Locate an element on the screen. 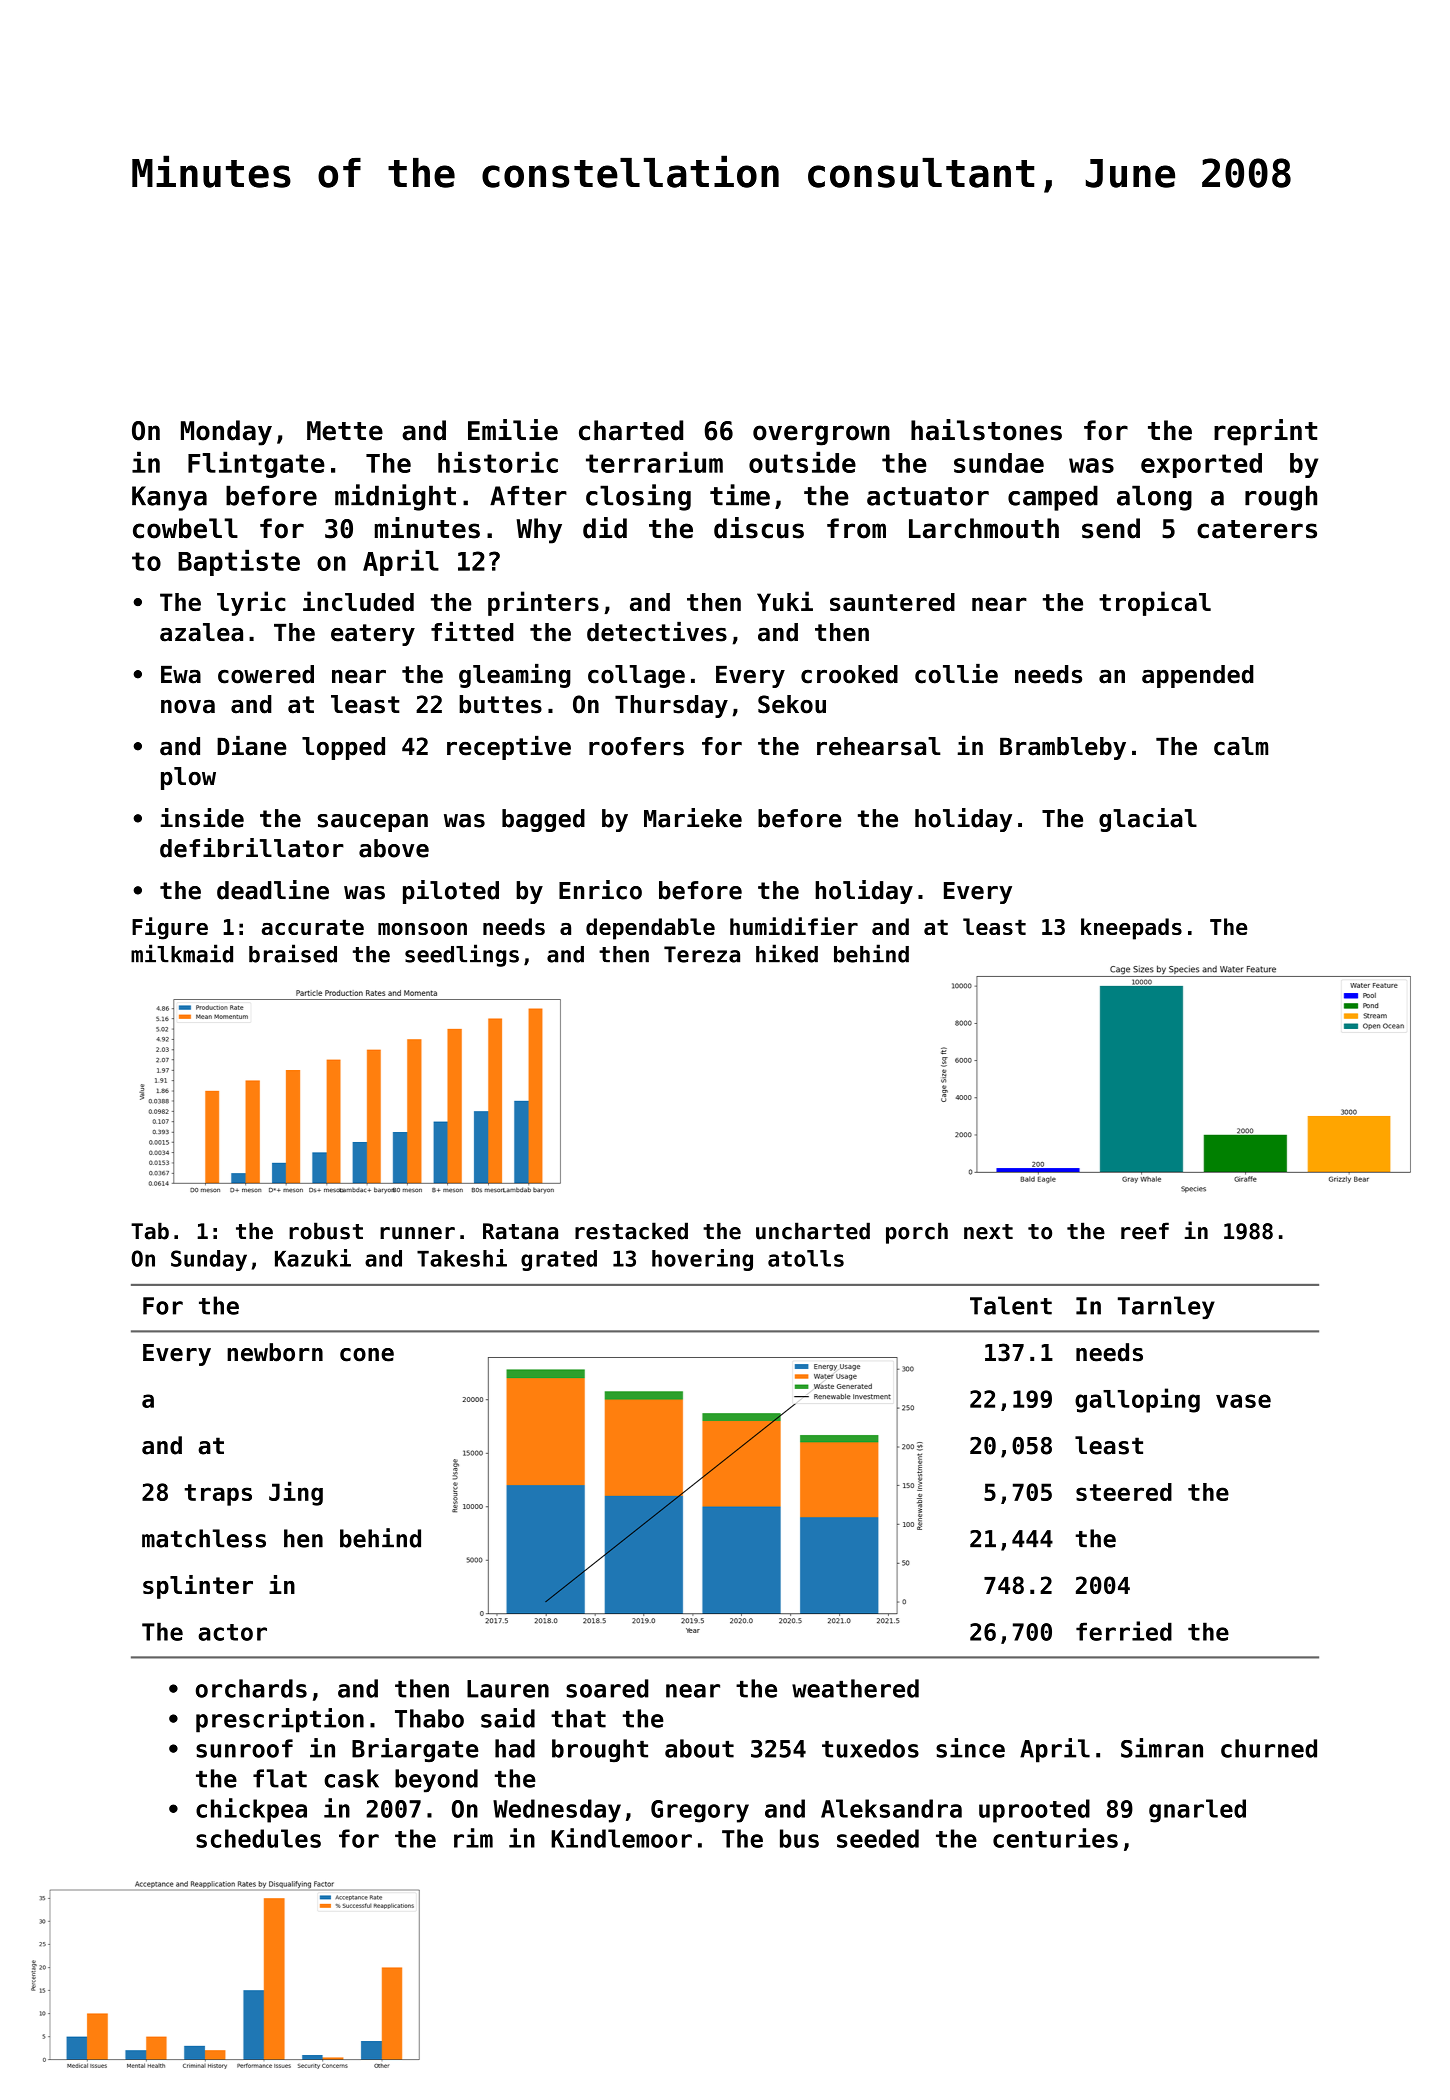 Image resolution: width=1450 pixels, height=2100 pixels. reprint is located at coordinates (1265, 432).
